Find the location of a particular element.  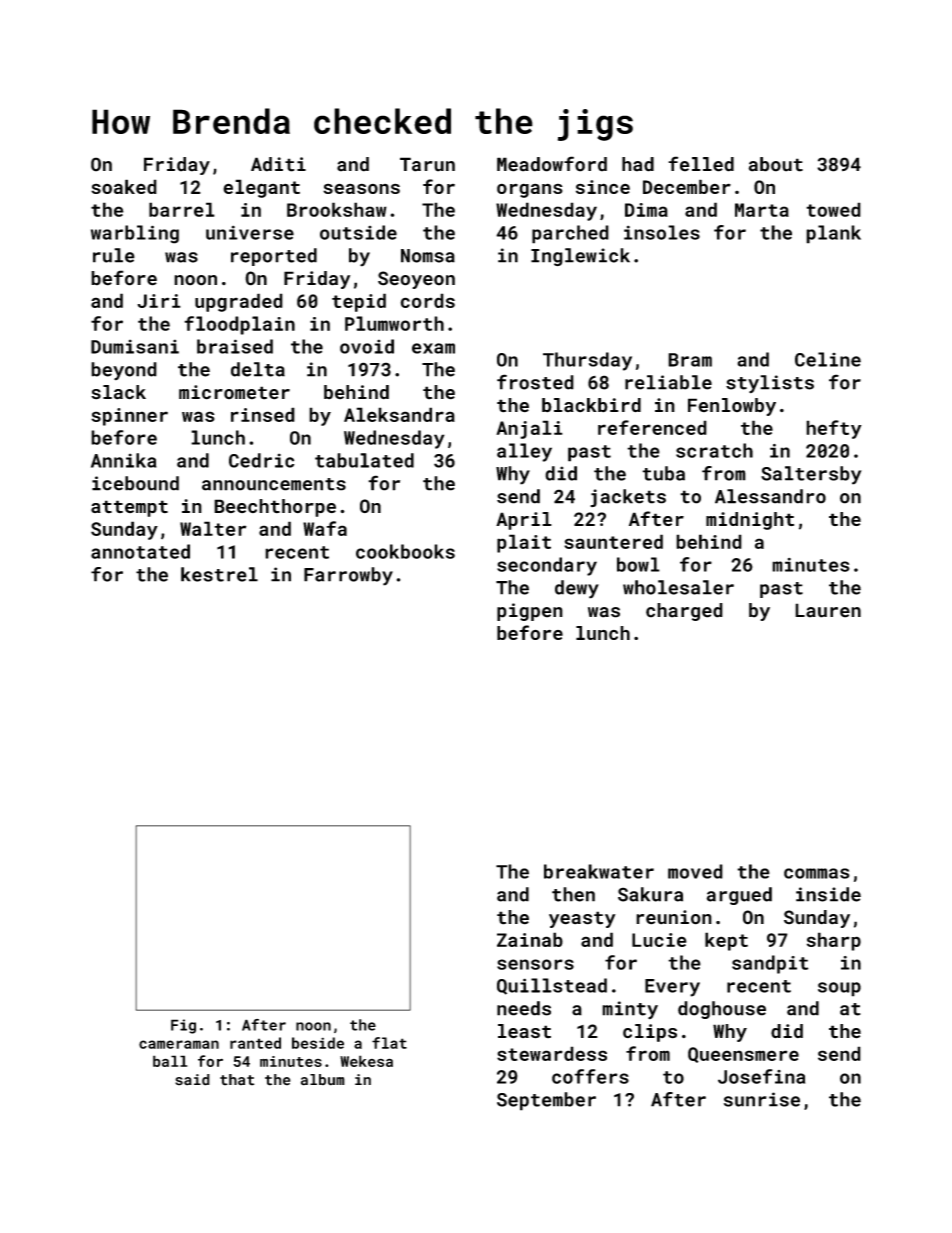

said is located at coordinates (192, 1080).
